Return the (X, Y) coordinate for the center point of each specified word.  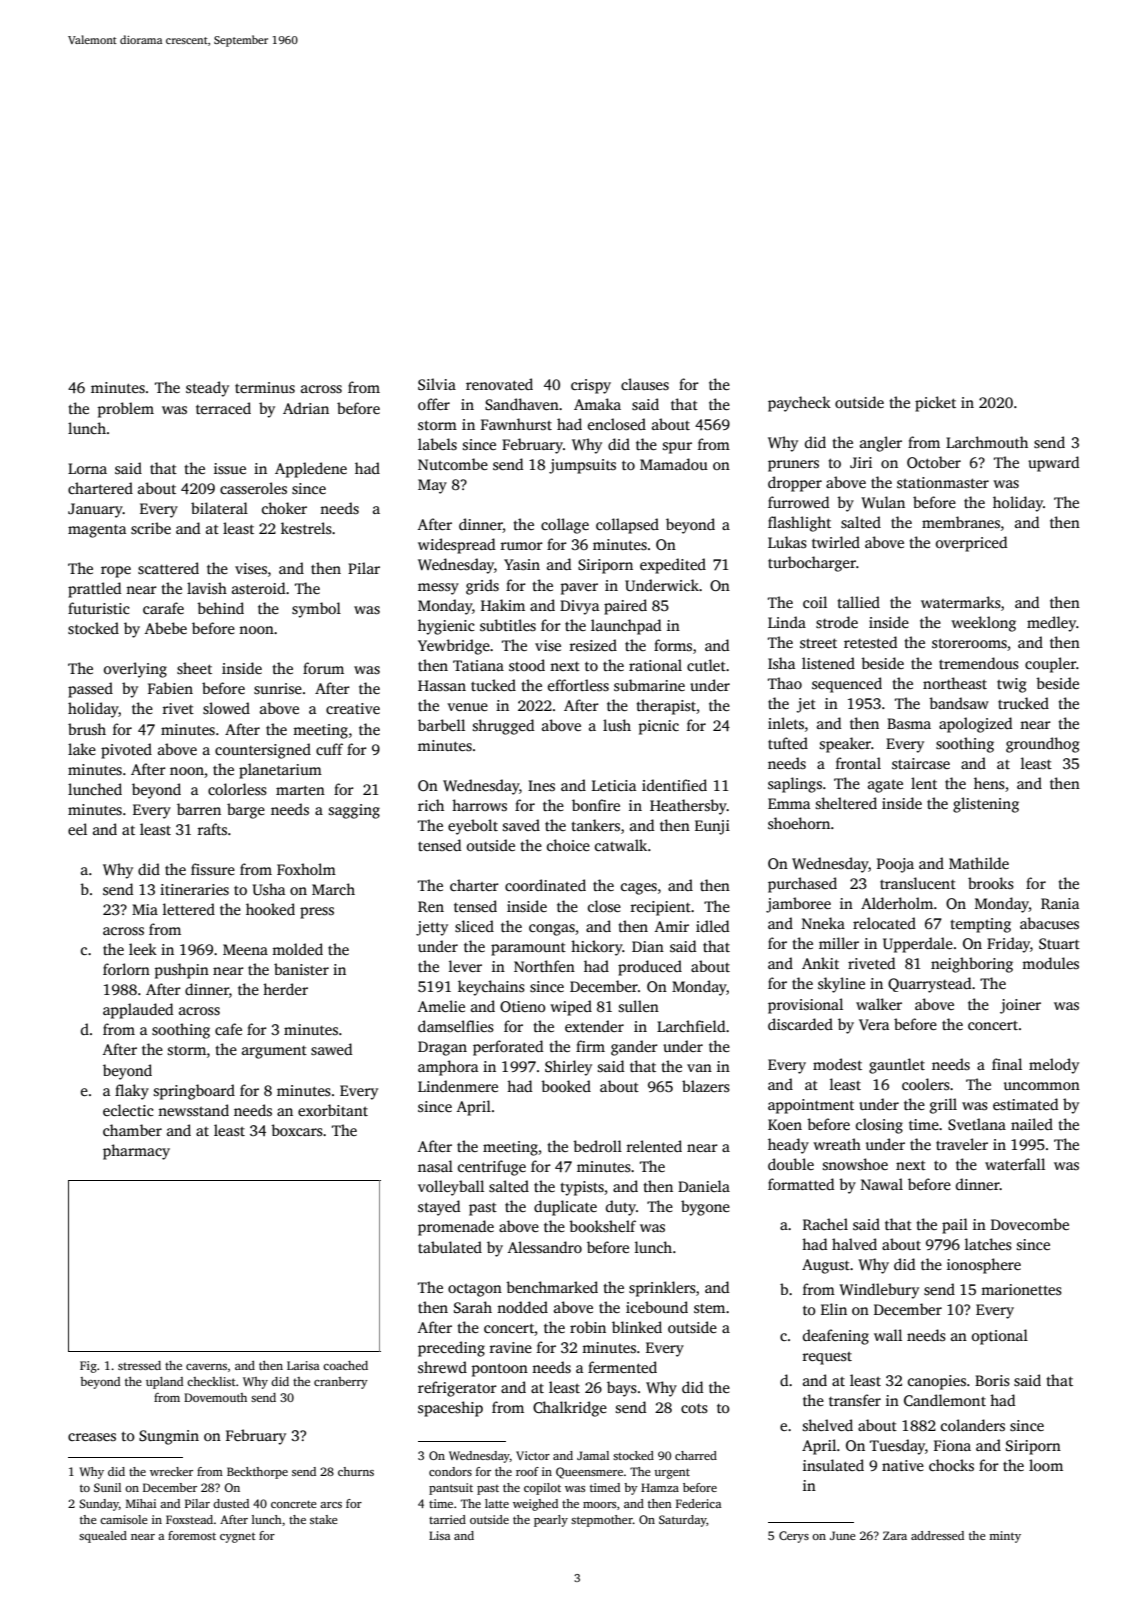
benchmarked (552, 1287)
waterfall (1015, 1164)
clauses (645, 384)
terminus (265, 387)
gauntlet (897, 1066)
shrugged (504, 727)
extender (594, 1026)
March (333, 889)
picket (935, 404)
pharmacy (136, 1152)
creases (92, 1437)
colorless (237, 789)
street (818, 643)
